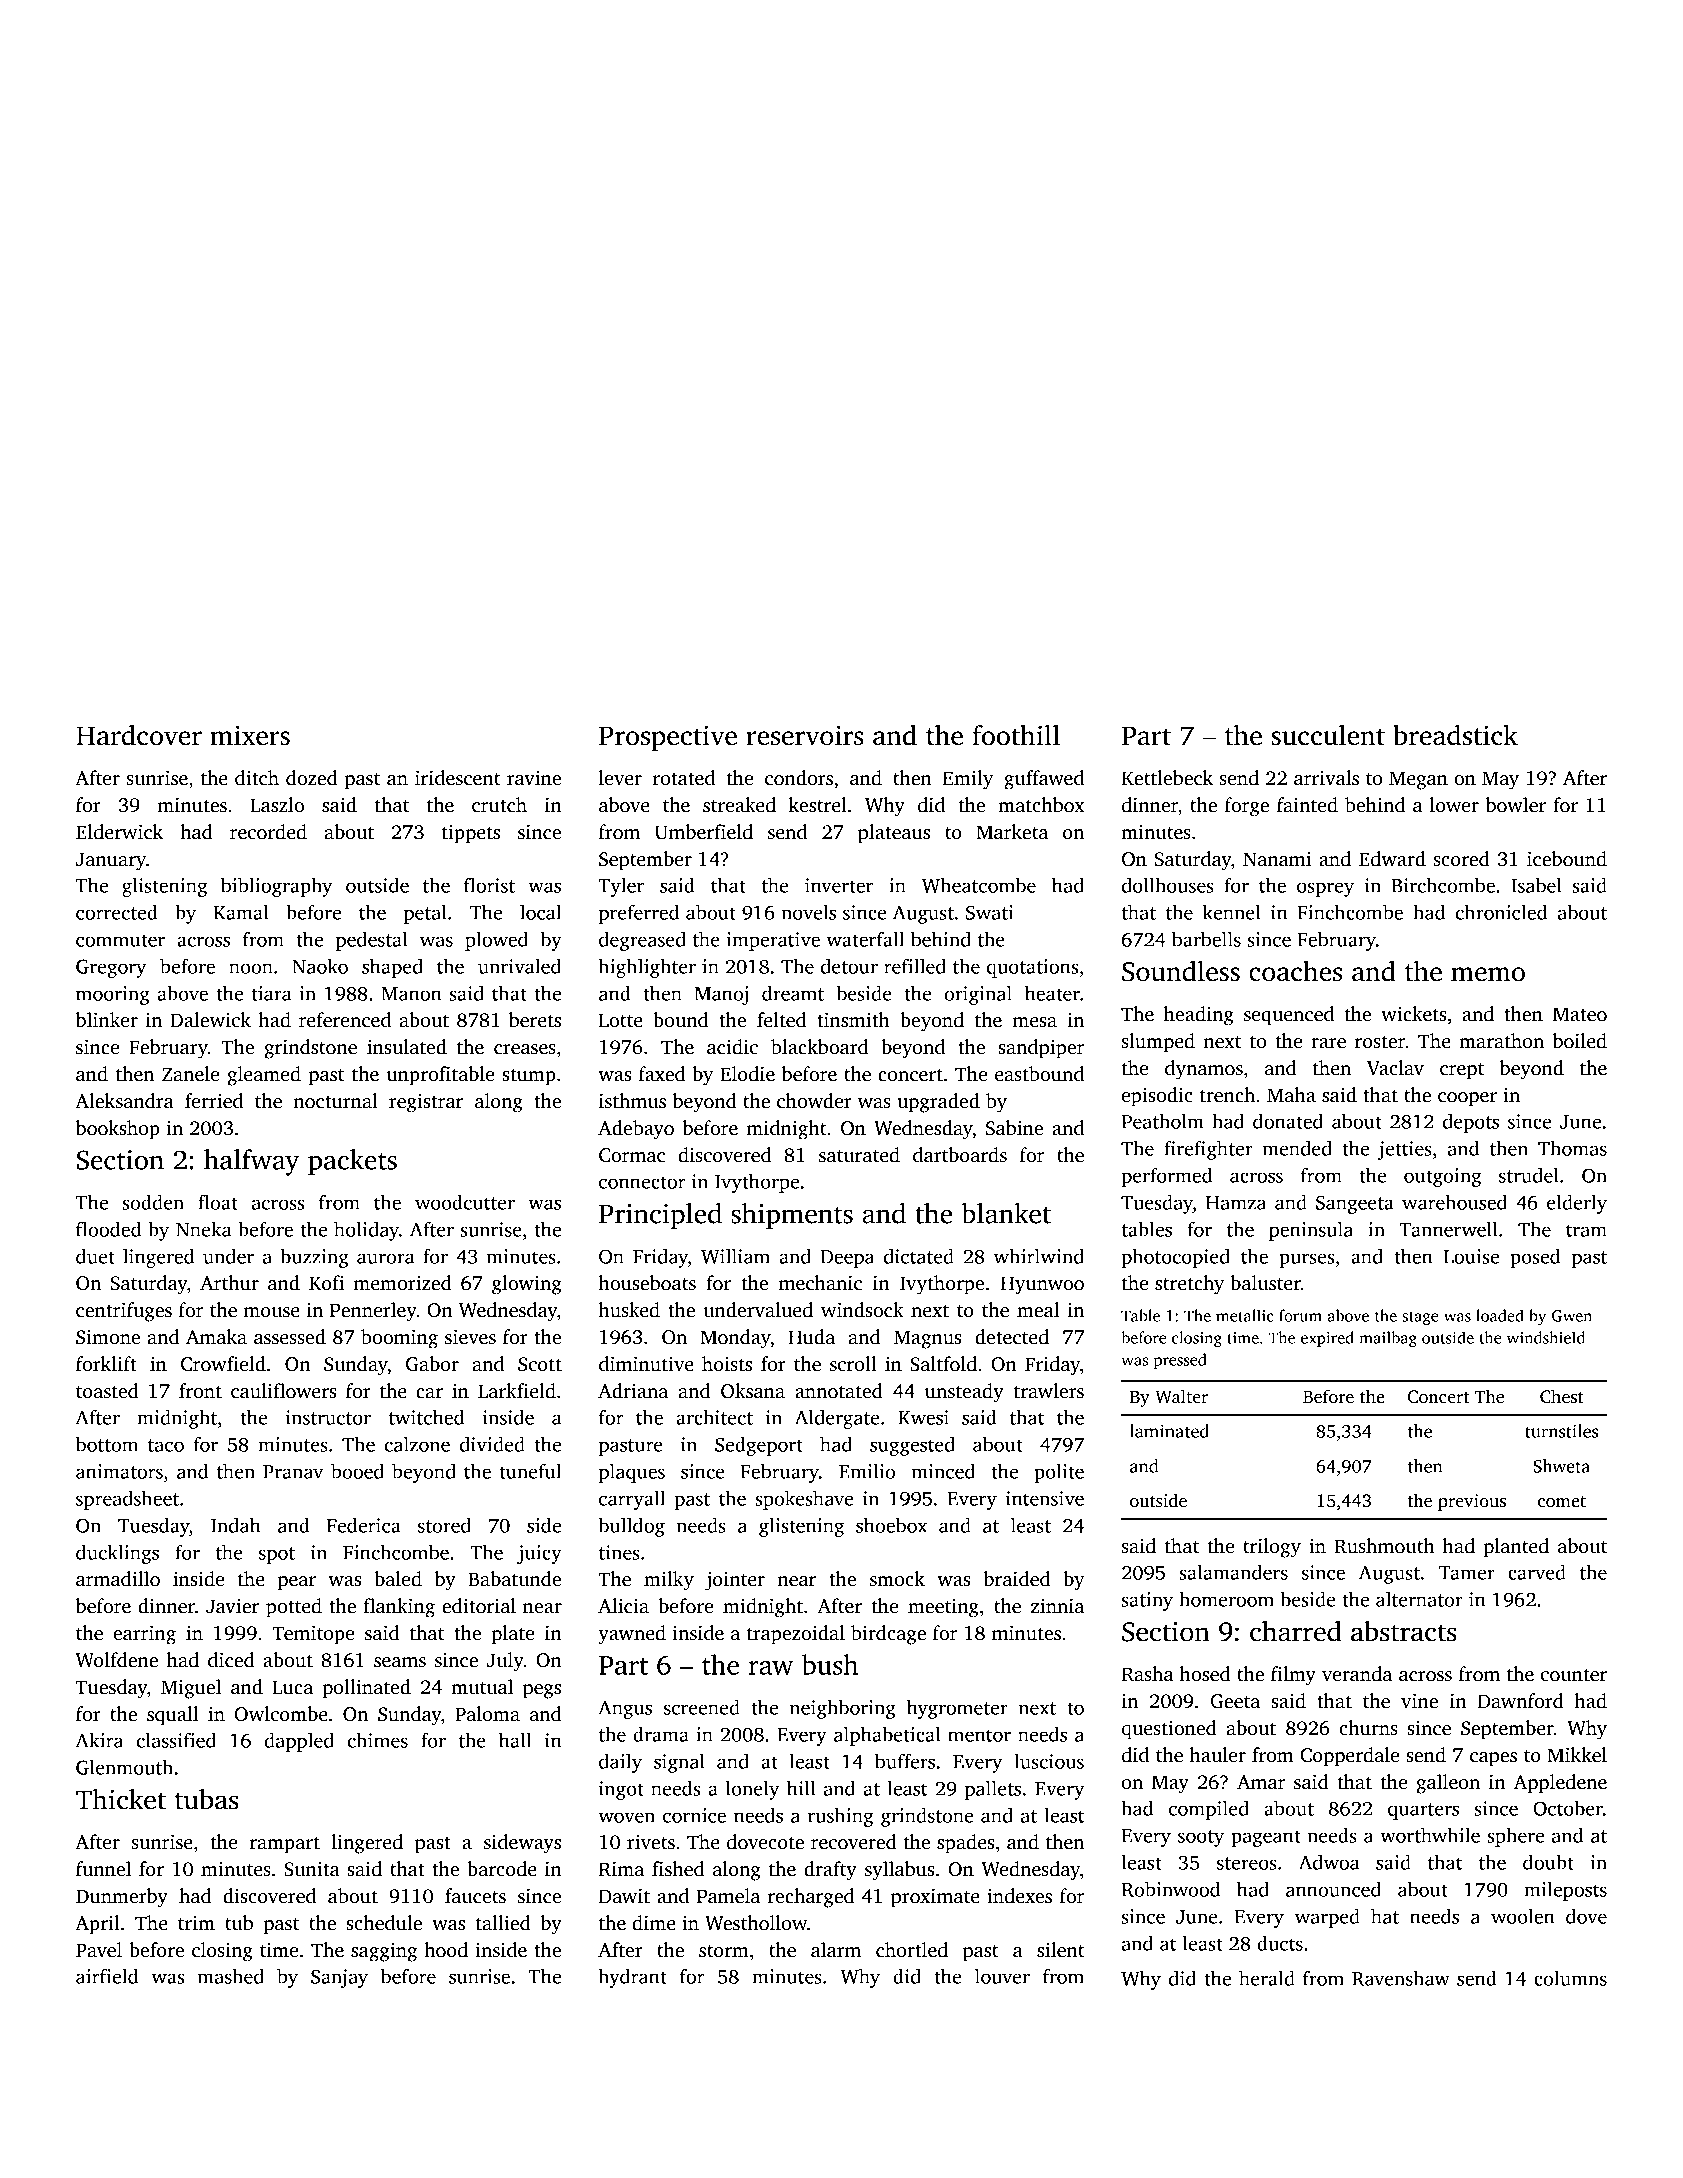 The width and height of the image is (1683, 2178). Describe the element at coordinates (1537, 1572) in the image. I see `carved` at that location.
